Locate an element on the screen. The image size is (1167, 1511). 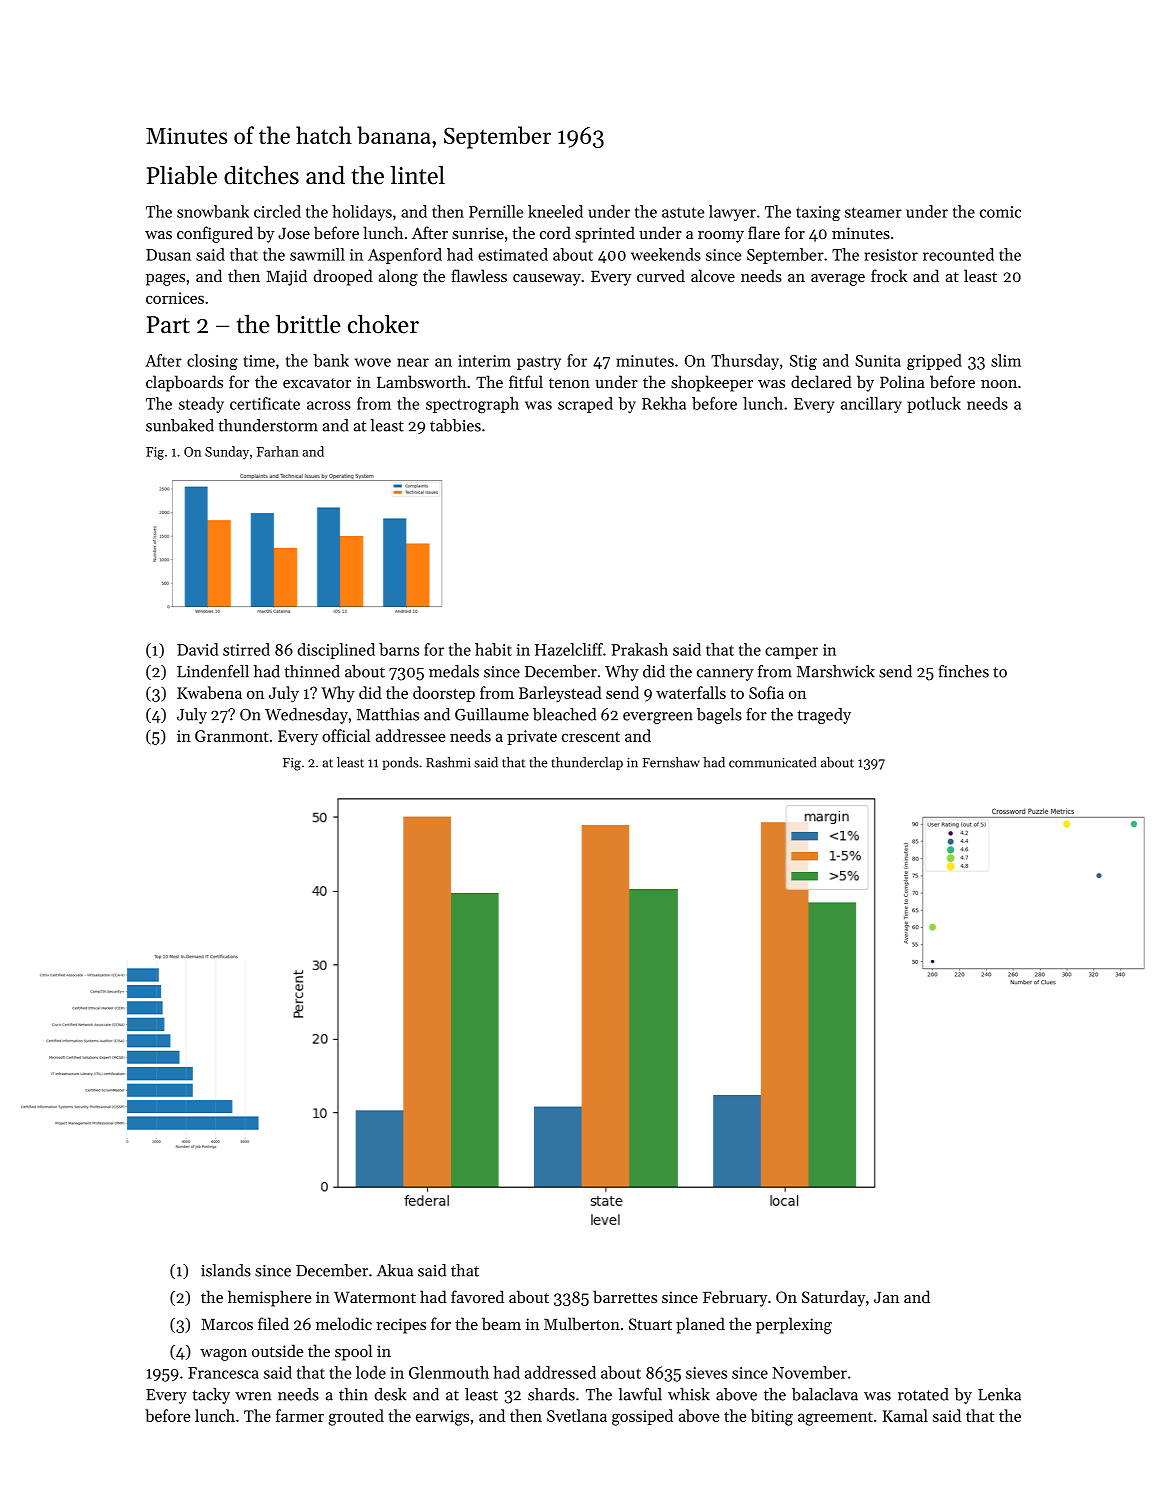
Rashmi is located at coordinates (448, 762).
